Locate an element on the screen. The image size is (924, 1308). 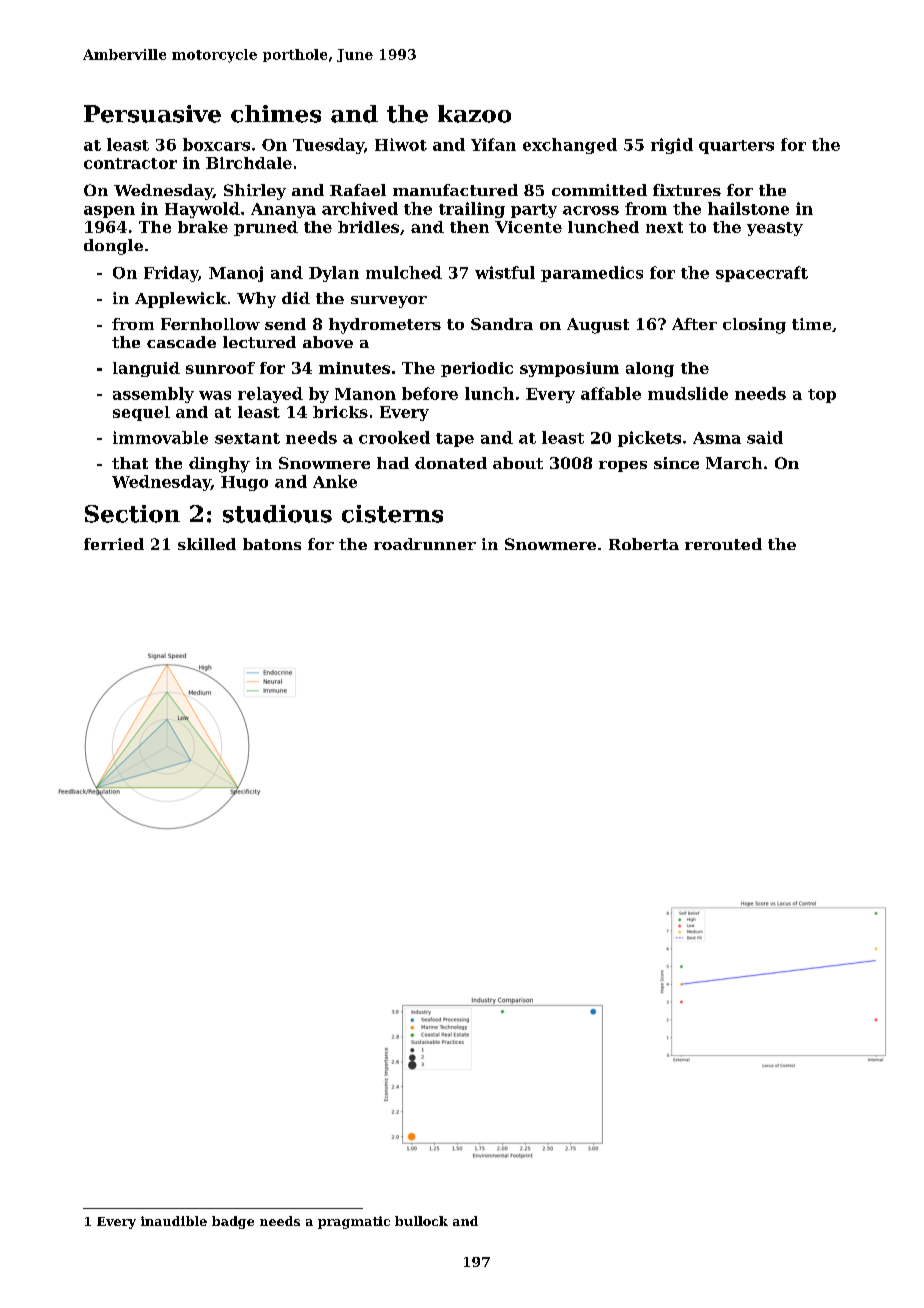
said is located at coordinates (765, 437).
